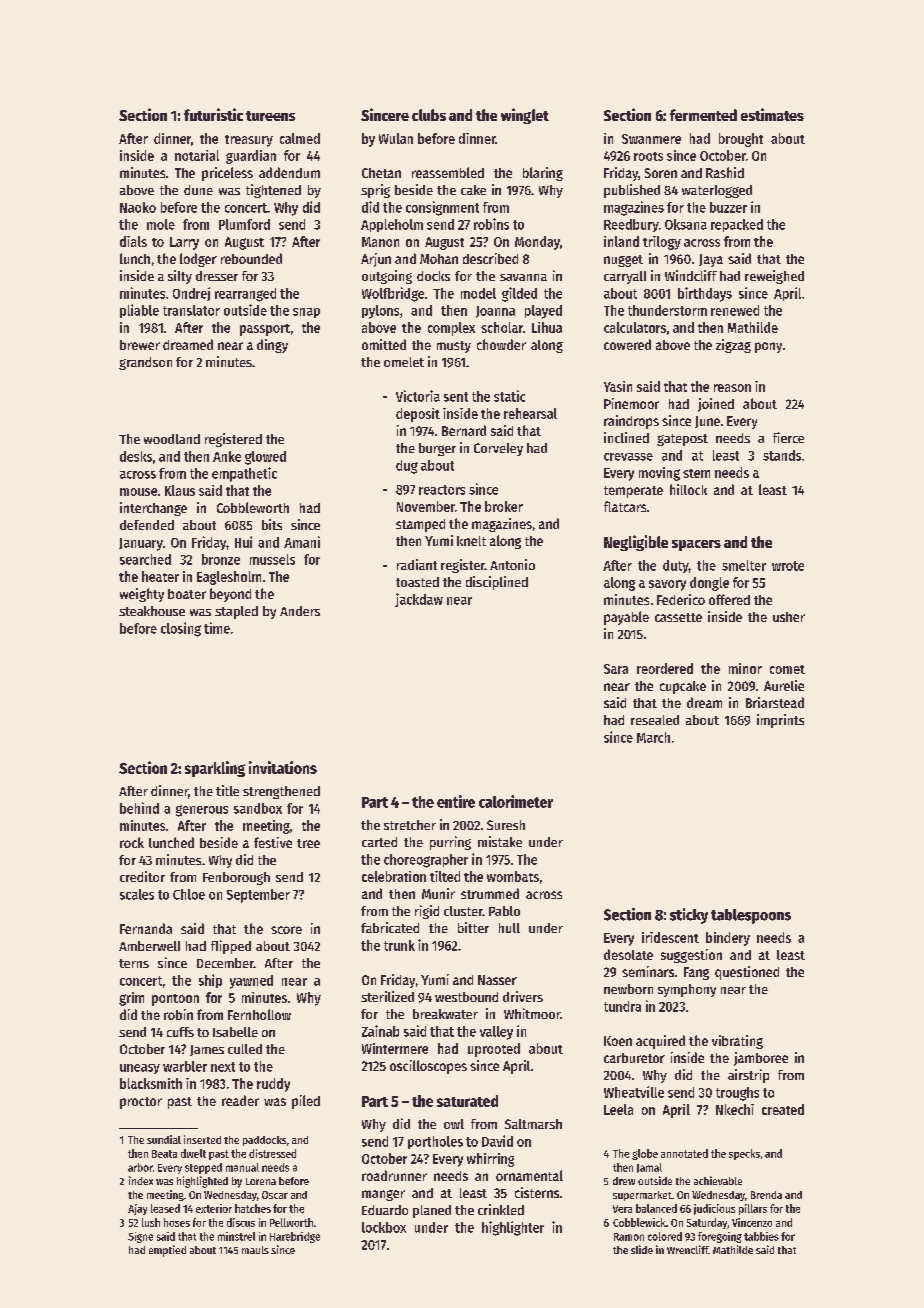 This document has width=924, height=1308. What do you see at coordinates (448, 172) in the document?
I see `reassembled` at bounding box center [448, 172].
